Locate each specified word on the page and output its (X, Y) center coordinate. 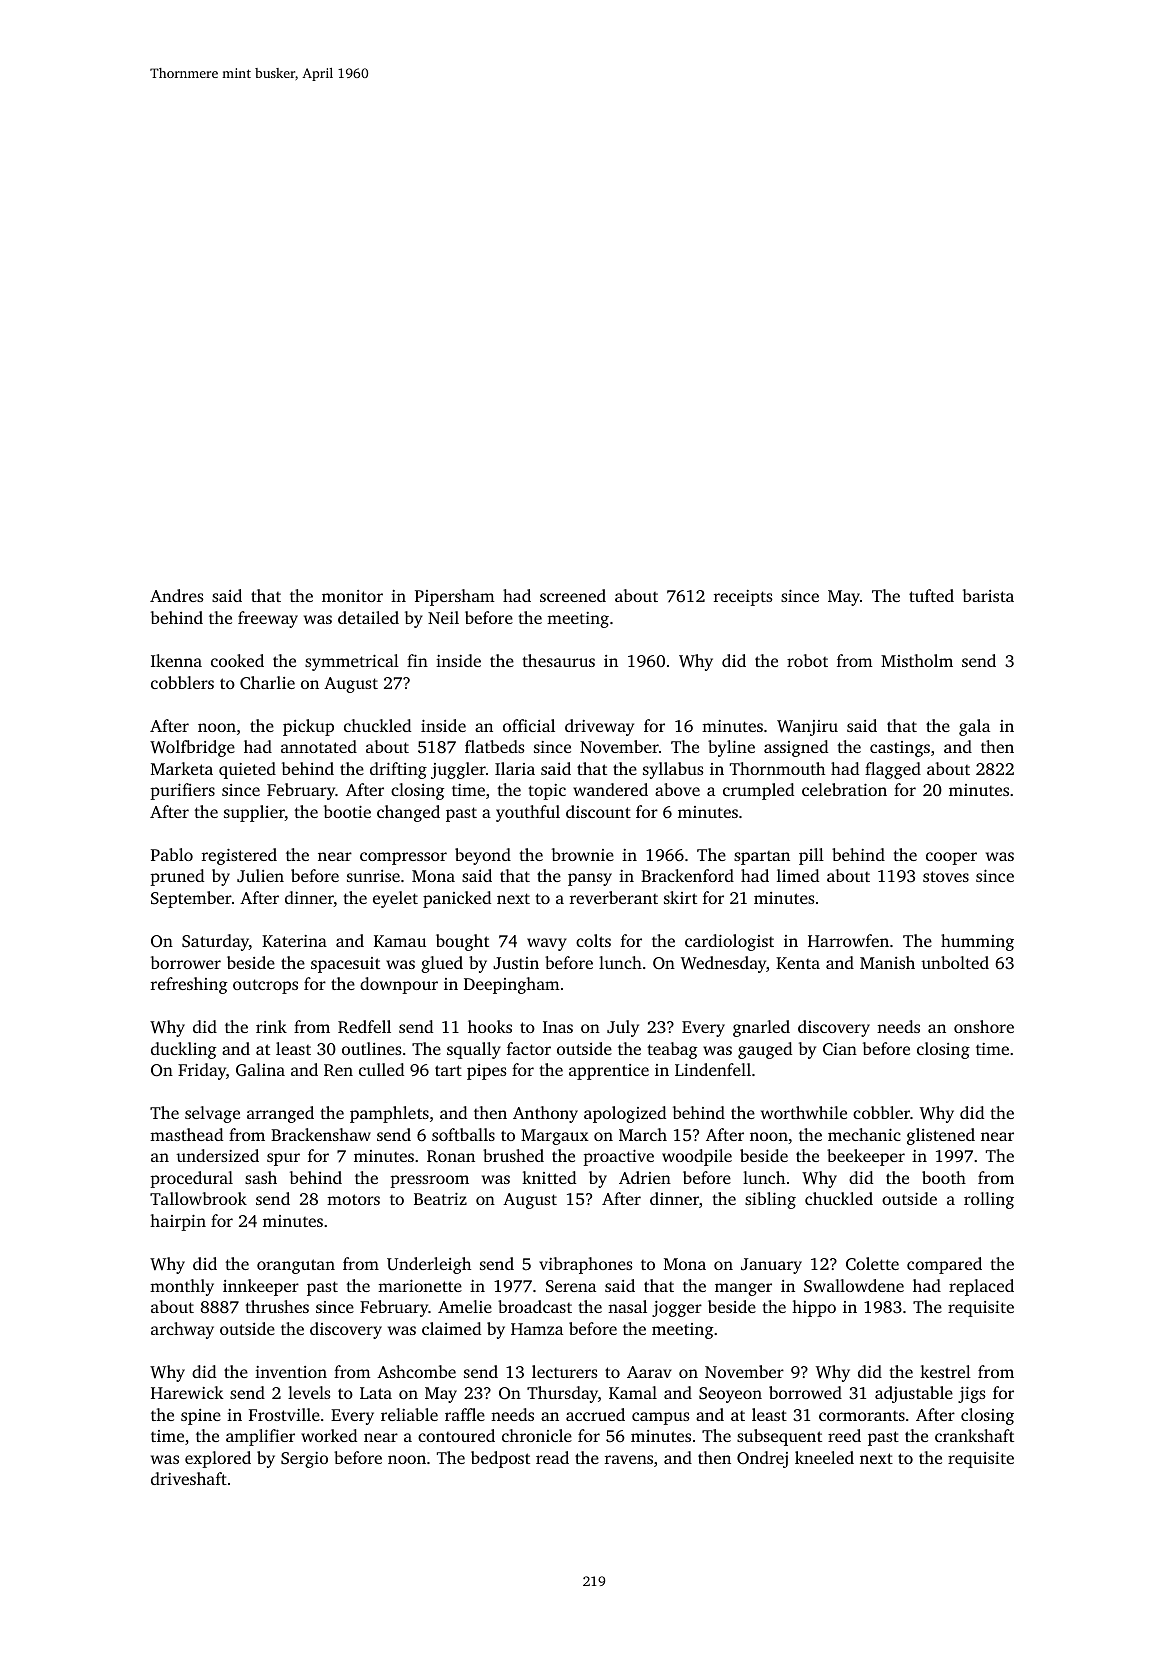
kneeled (824, 1457)
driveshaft (189, 1478)
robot (807, 660)
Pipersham (455, 597)
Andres (177, 595)
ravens (629, 1459)
